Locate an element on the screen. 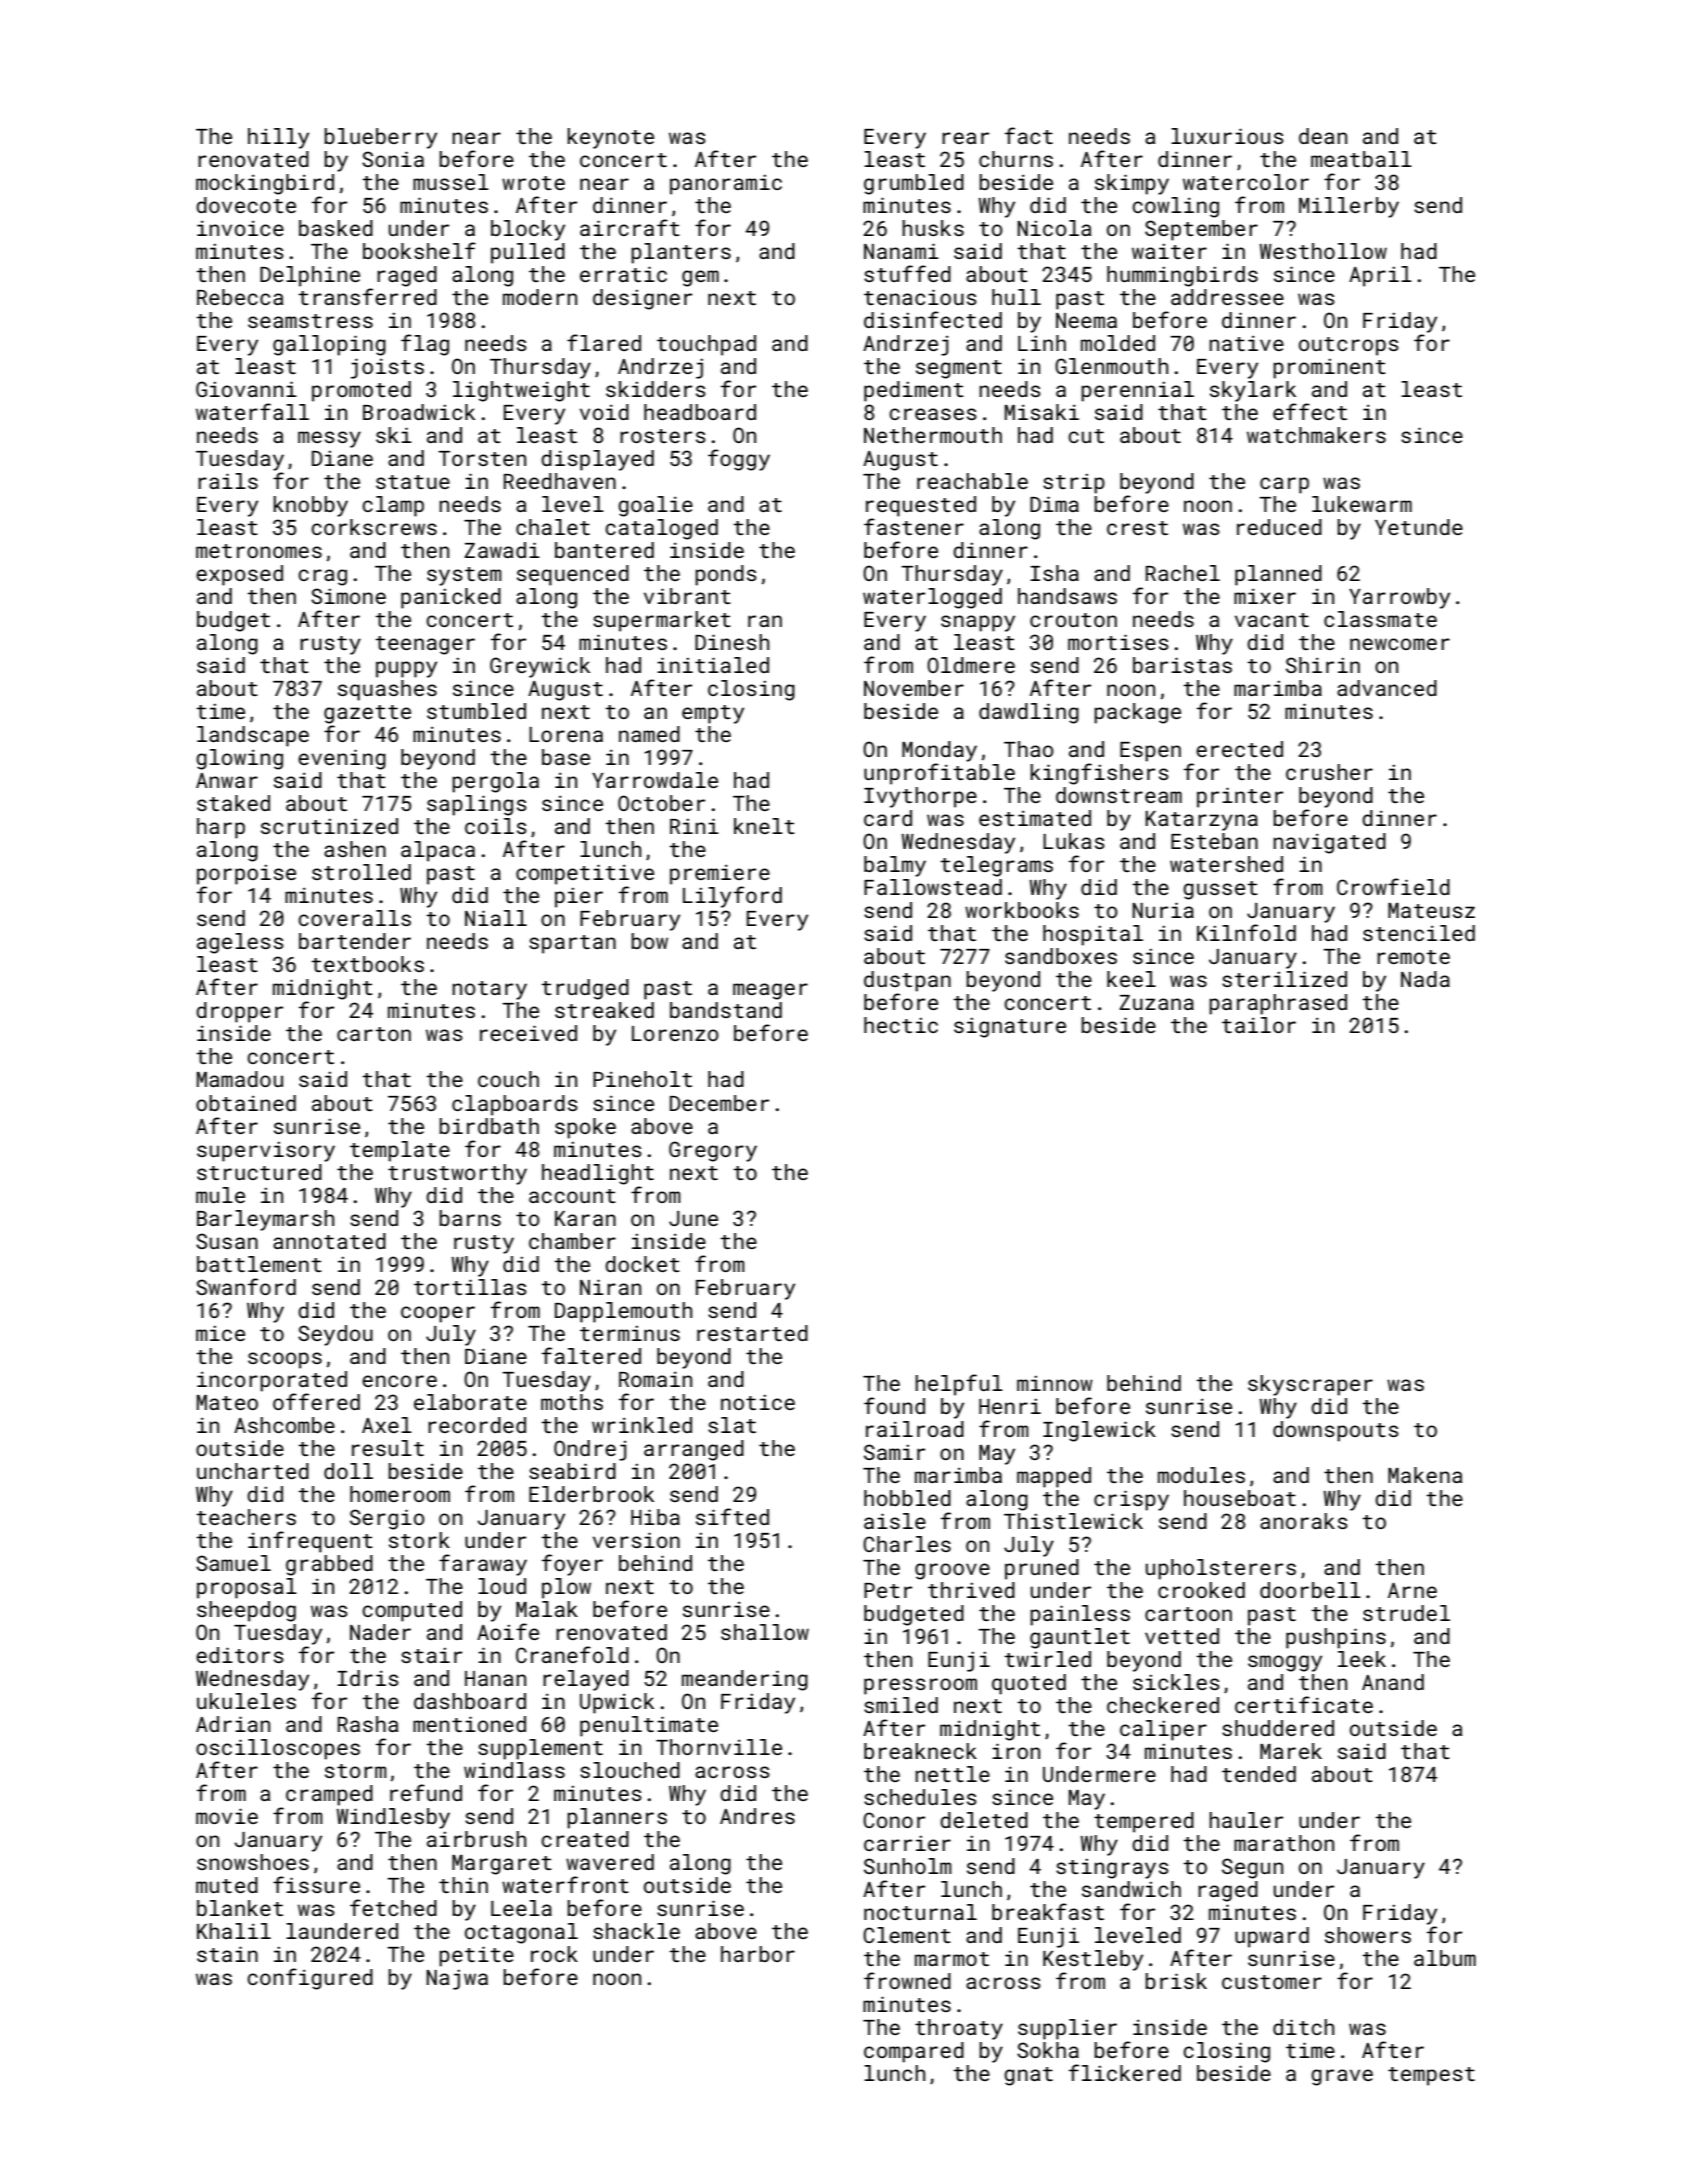  luxurious is located at coordinates (1227, 136).
